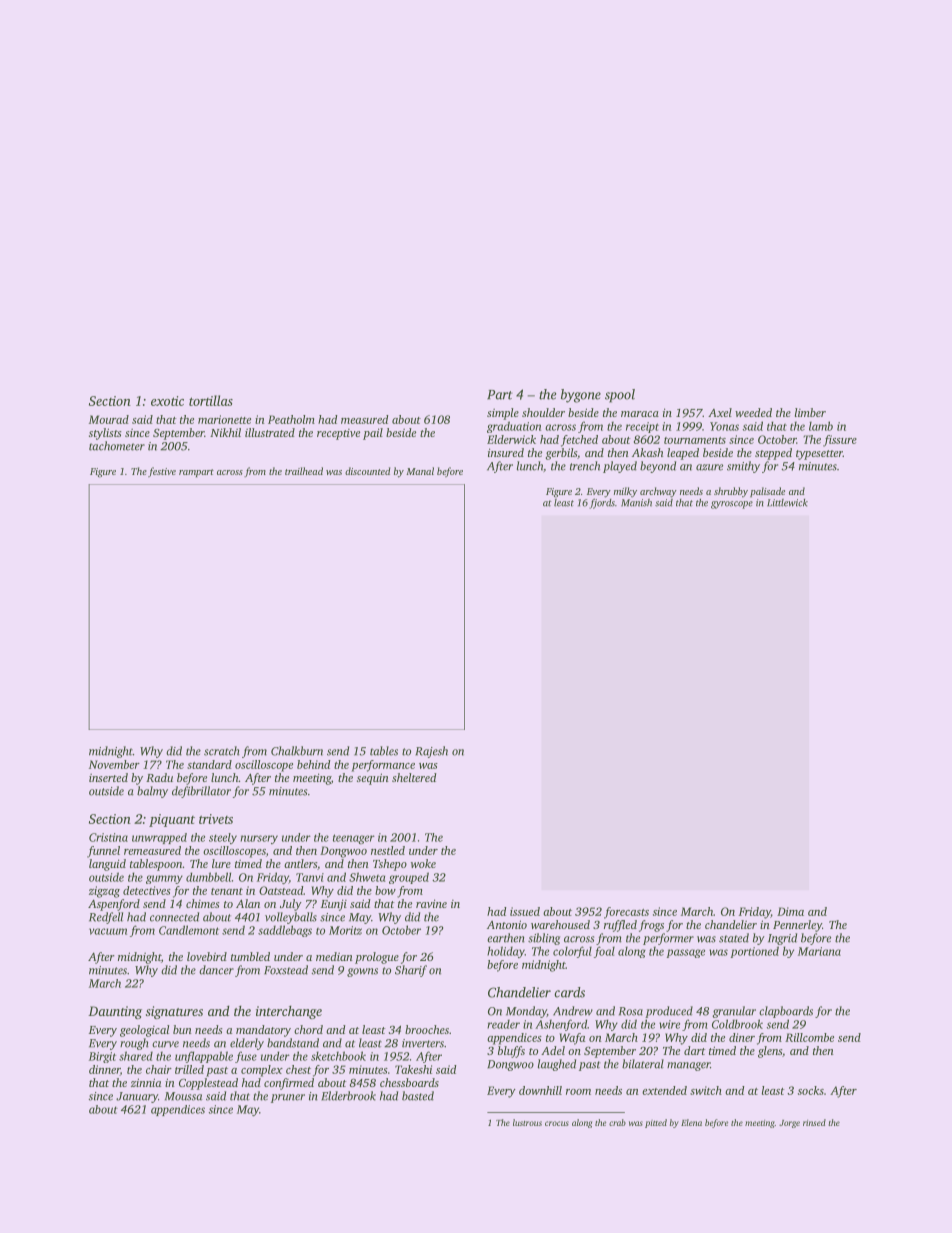 This document has height=1233, width=952. What do you see at coordinates (658, 467) in the document?
I see `beyond` at bounding box center [658, 467].
